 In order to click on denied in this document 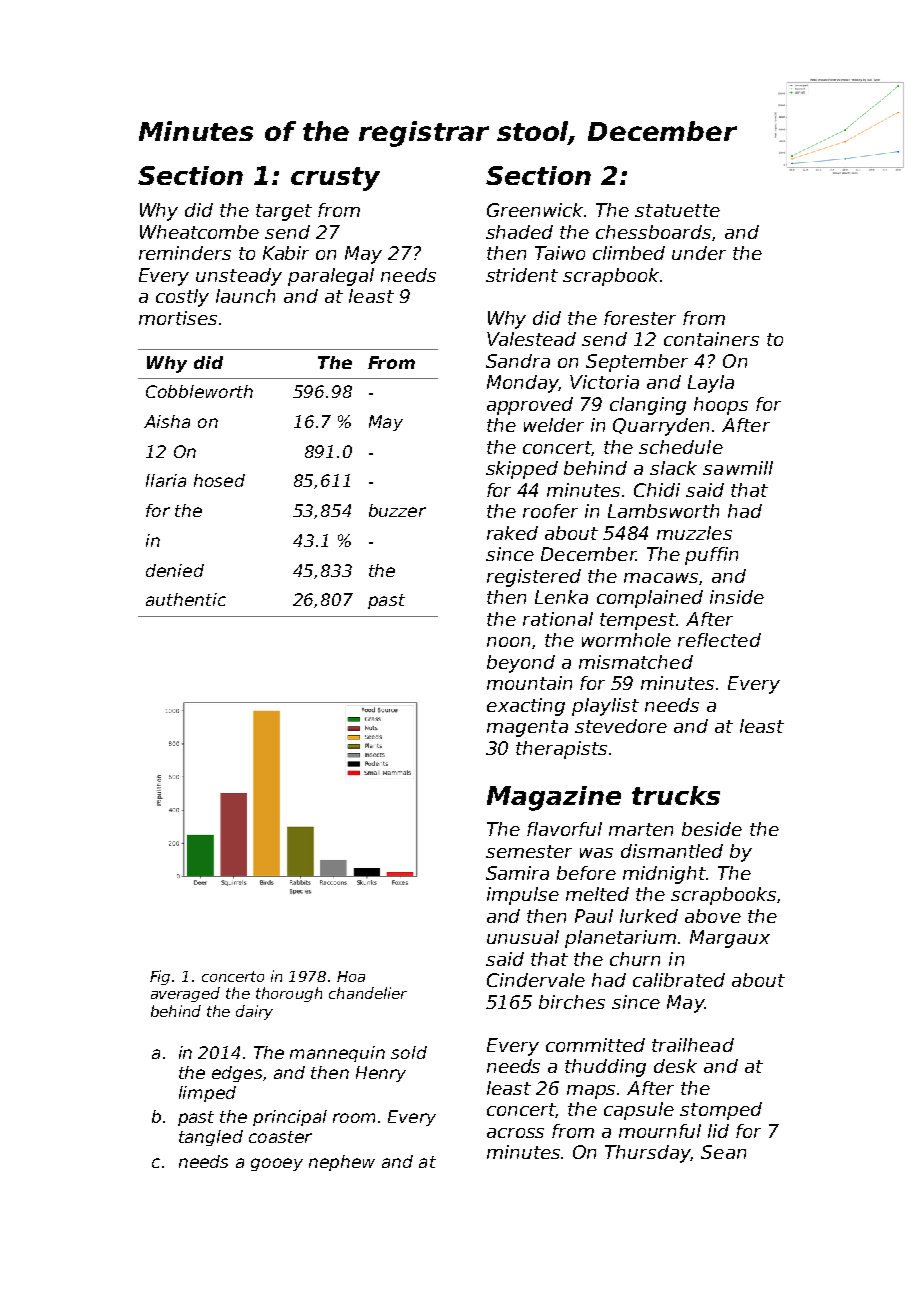, I will do `click(175, 570)`.
